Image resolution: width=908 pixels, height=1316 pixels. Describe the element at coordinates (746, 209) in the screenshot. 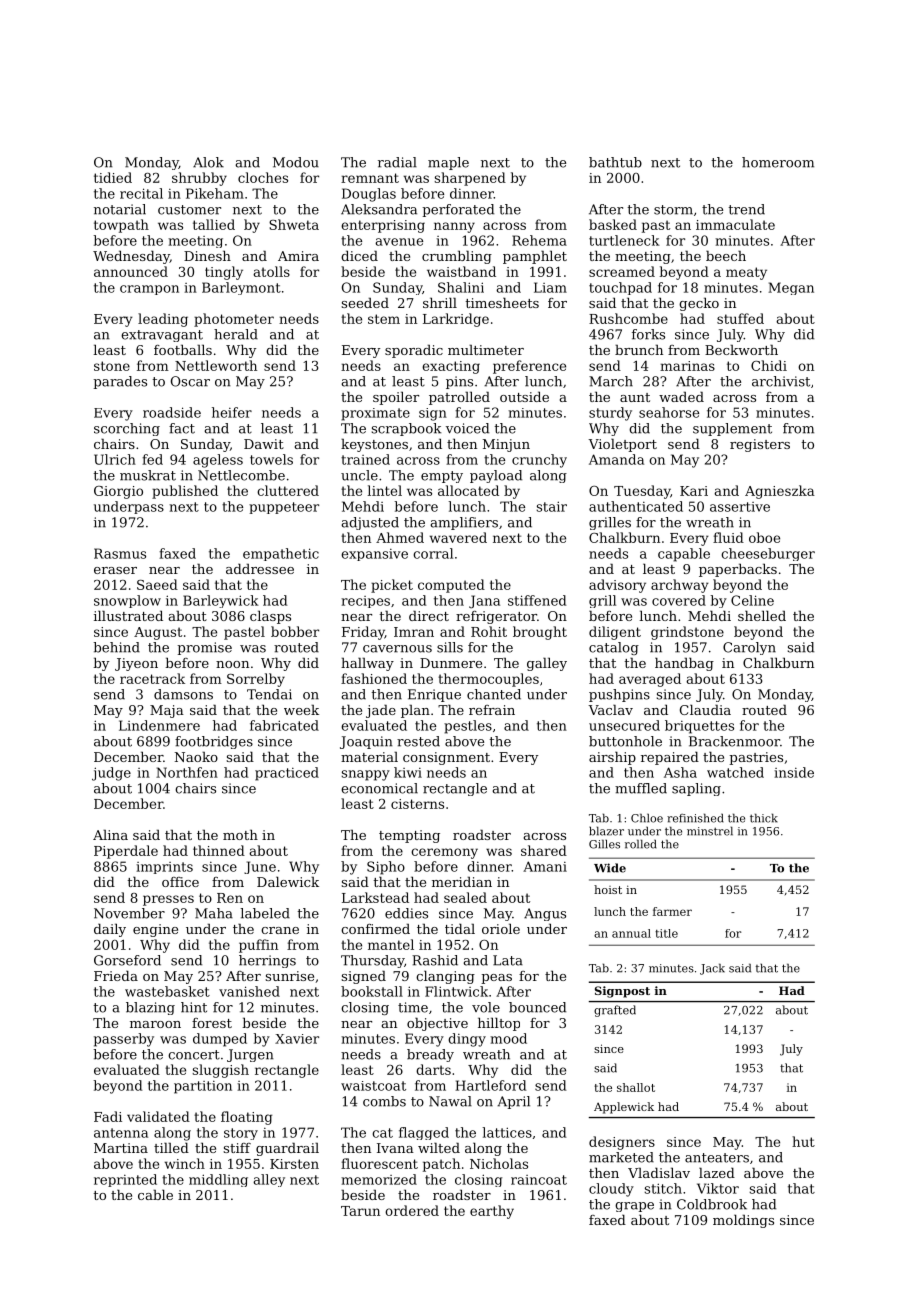

I see `trend` at that location.
